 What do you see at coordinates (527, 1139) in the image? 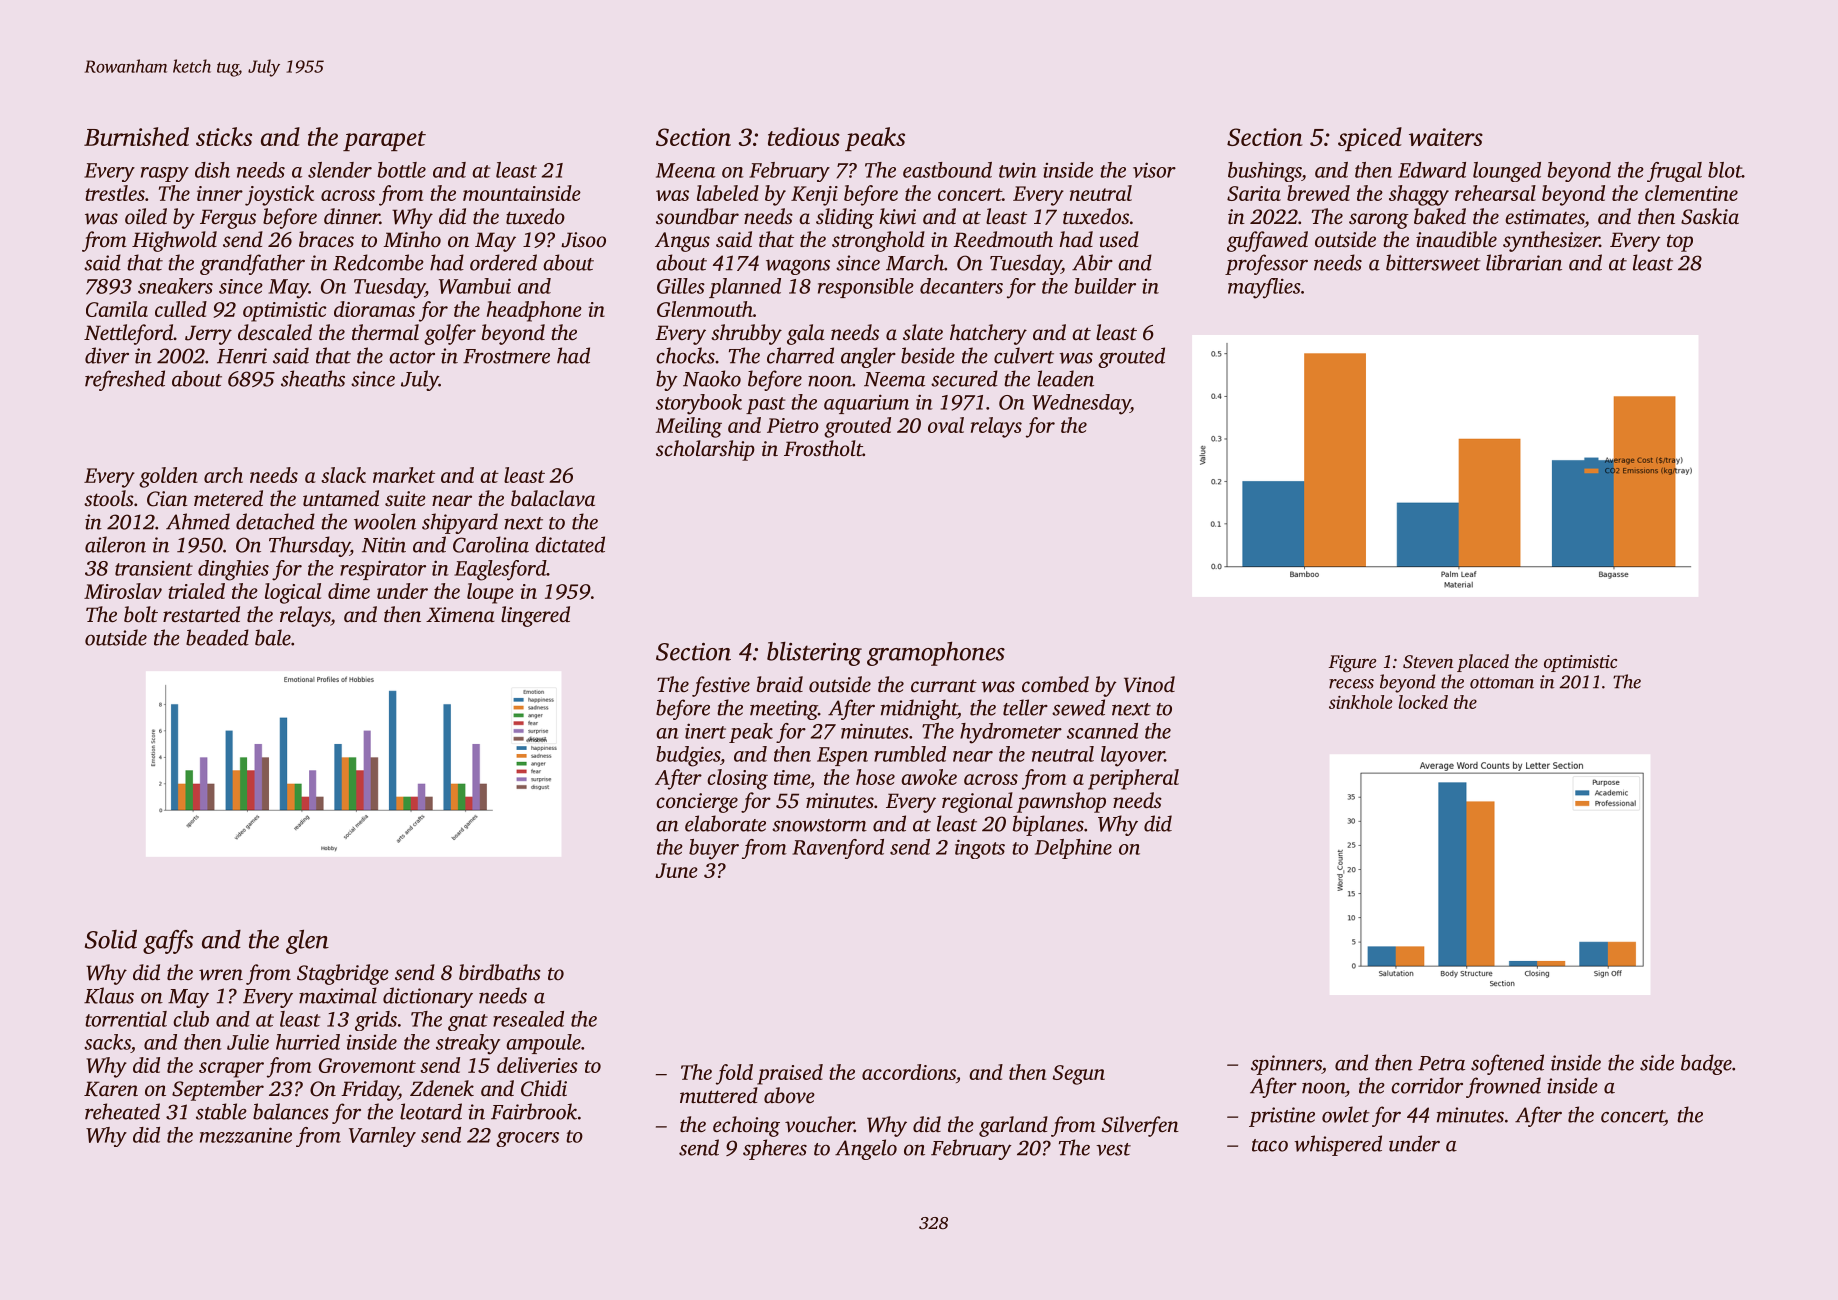
I see `grocers` at bounding box center [527, 1139].
